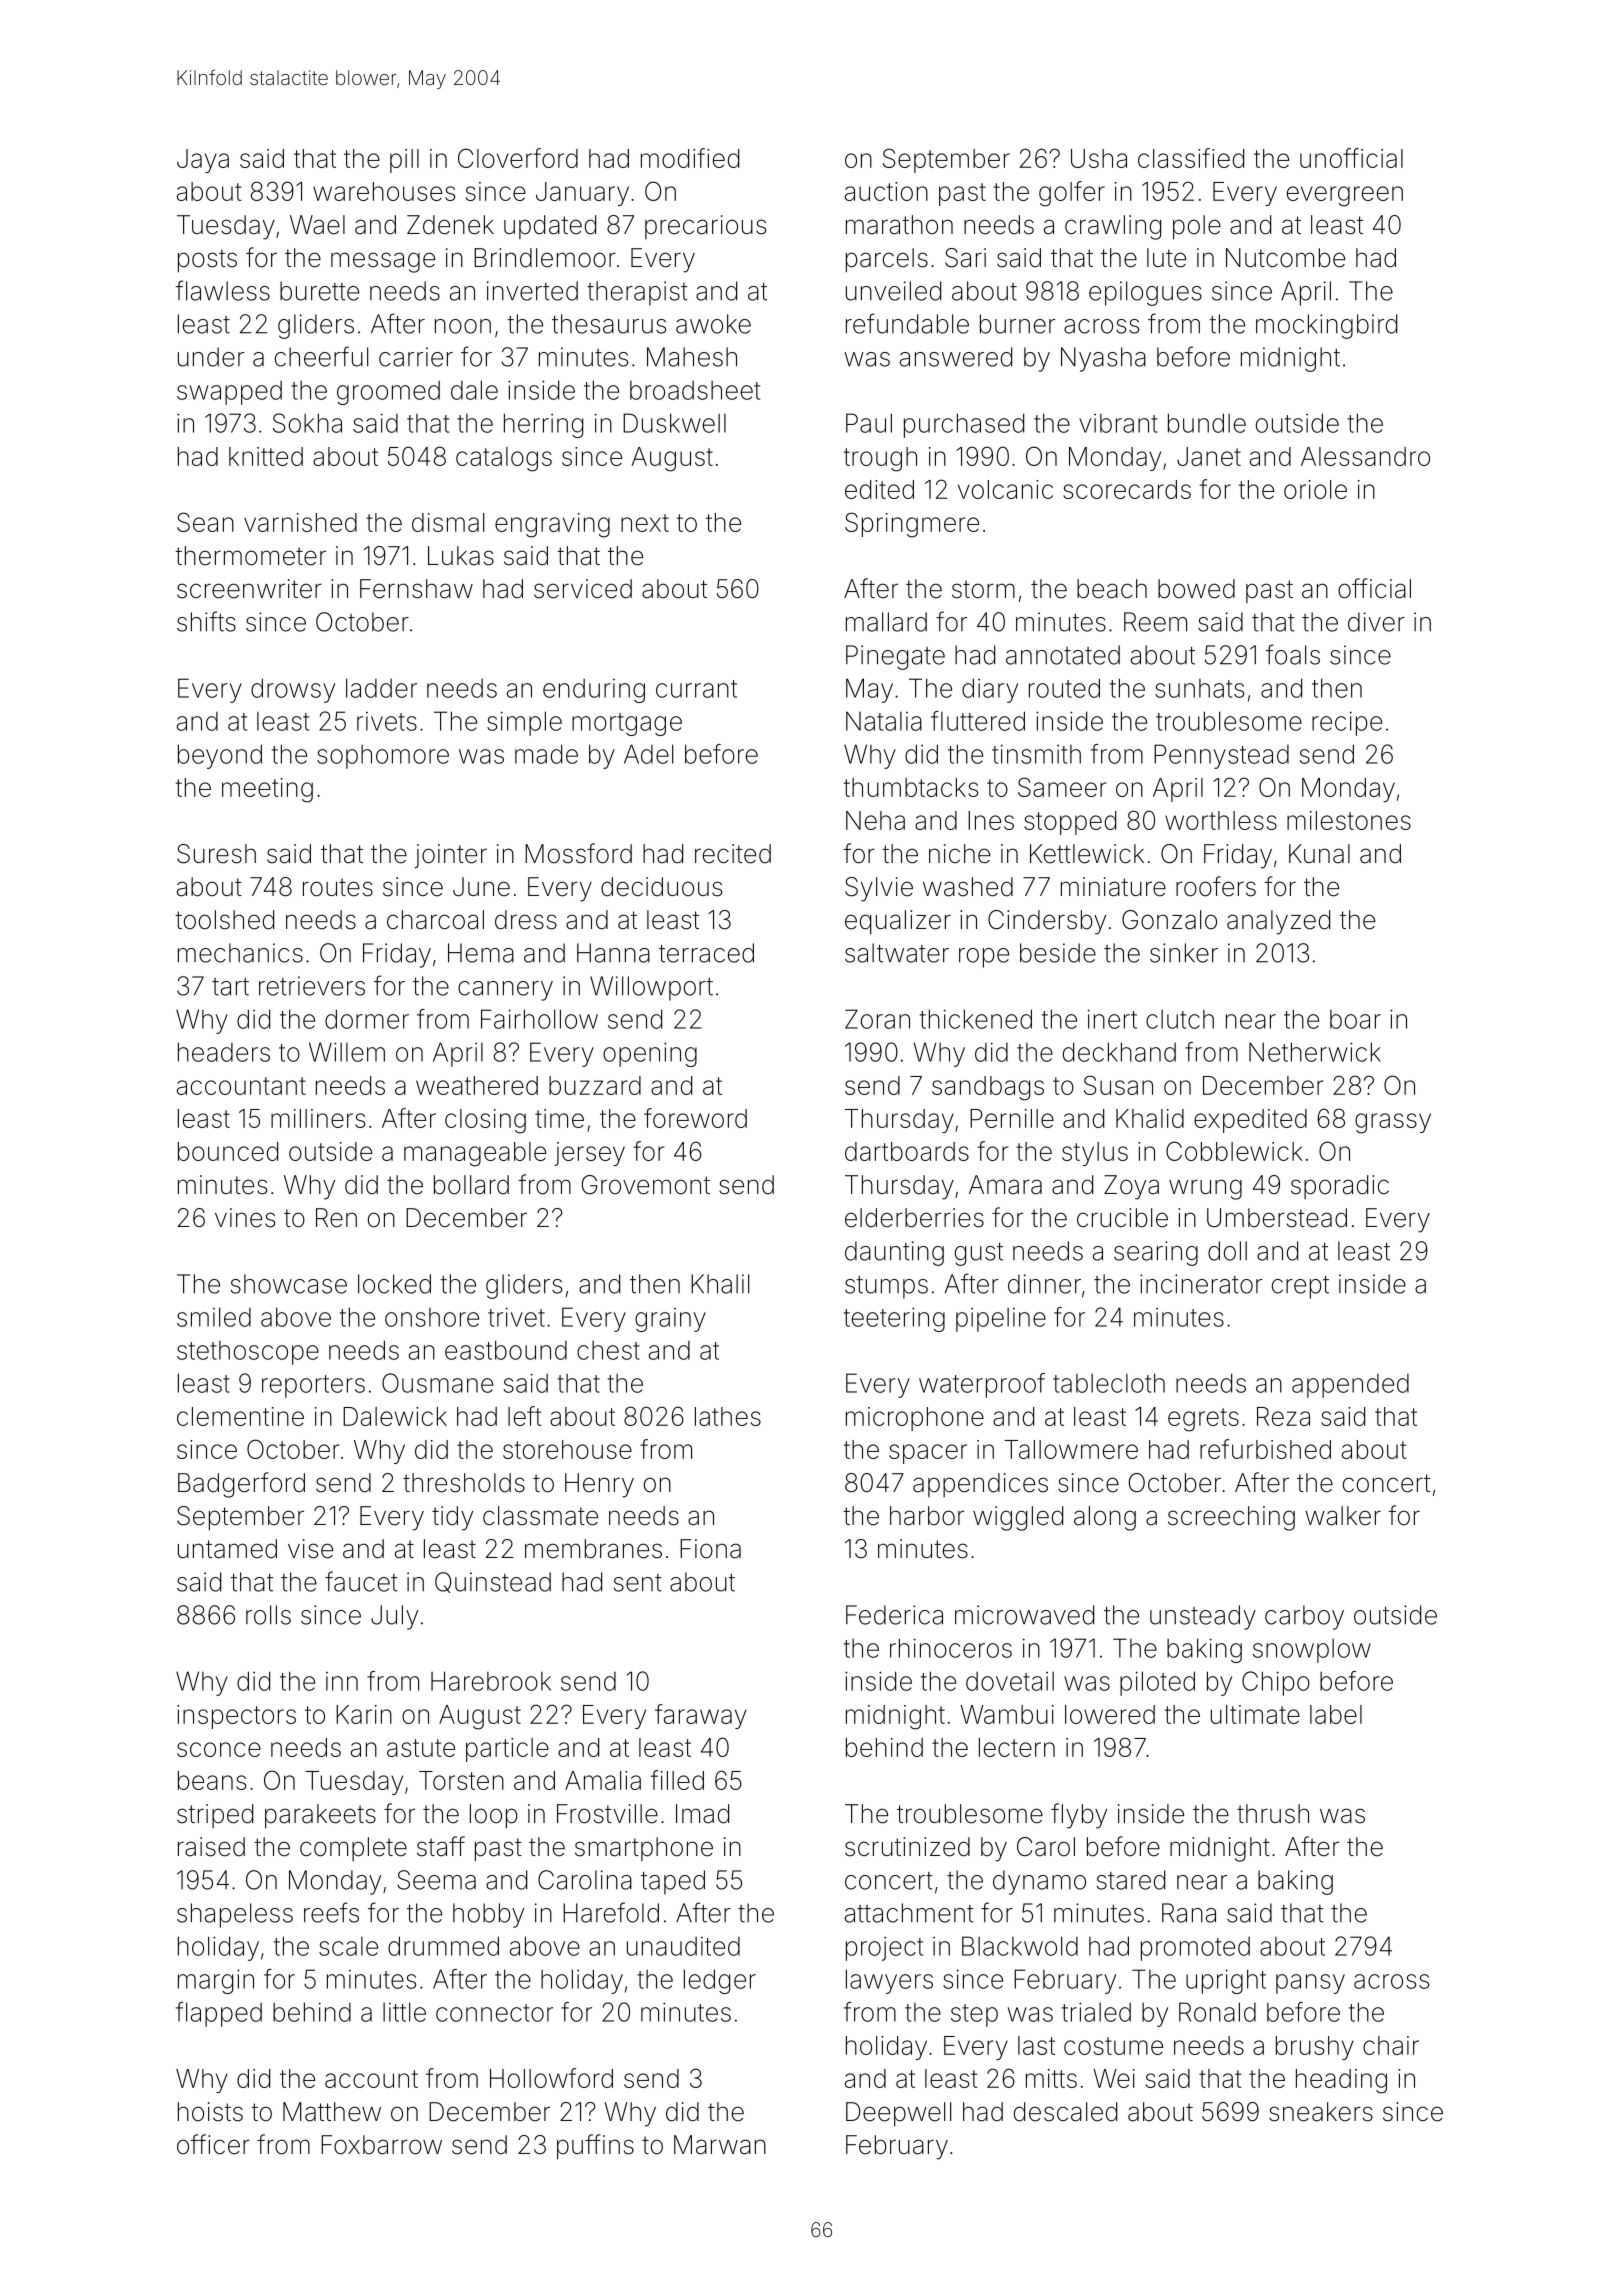  Describe the element at coordinates (875, 820) in the page. I see `Neha` at that location.
